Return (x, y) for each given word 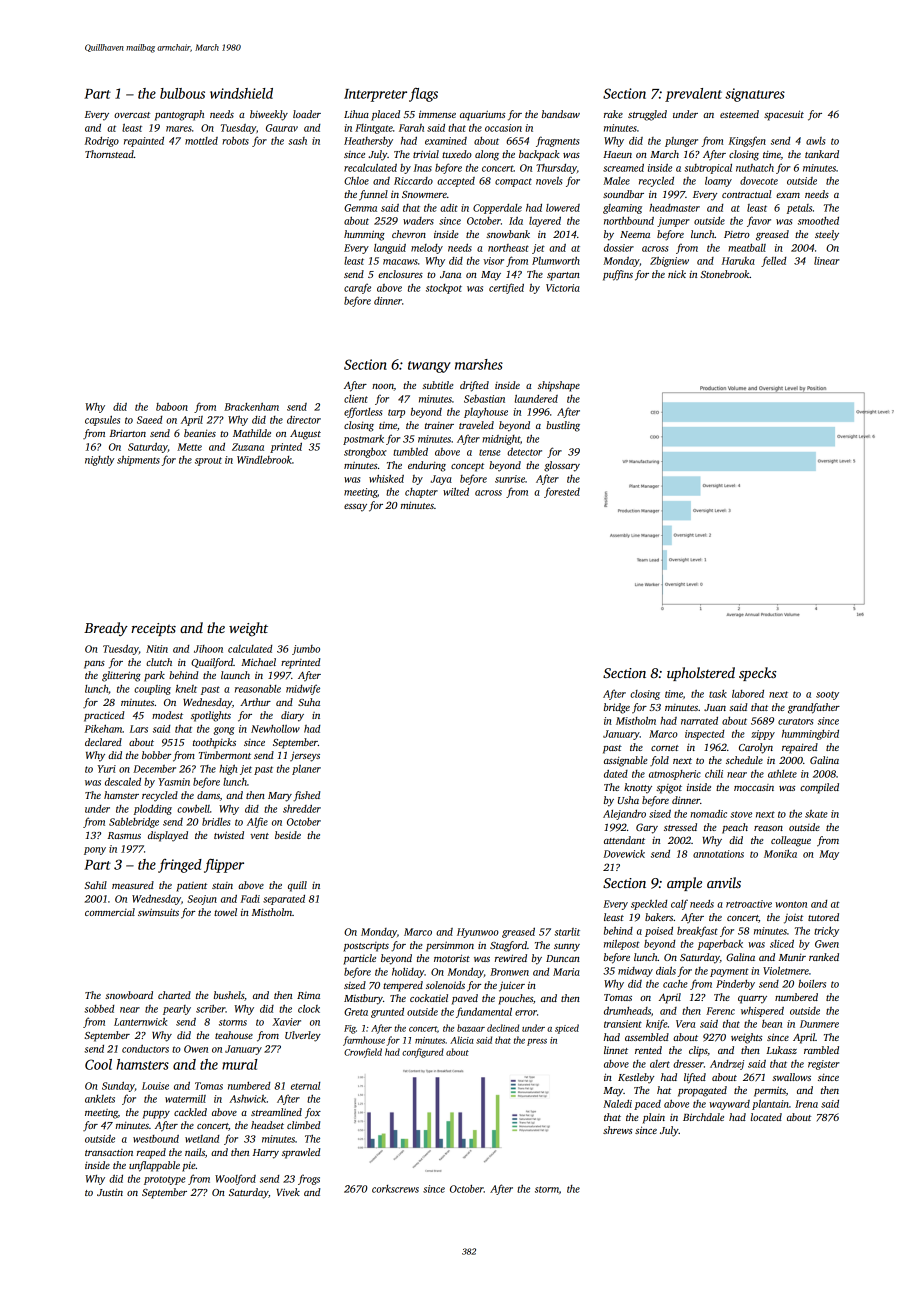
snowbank (508, 234)
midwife (303, 689)
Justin (110, 1192)
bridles (216, 822)
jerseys (305, 756)
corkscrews (395, 1189)
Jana (450, 274)
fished (306, 796)
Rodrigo (102, 142)
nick (677, 274)
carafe (357, 288)
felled (774, 261)
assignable (626, 761)
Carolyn (756, 748)
